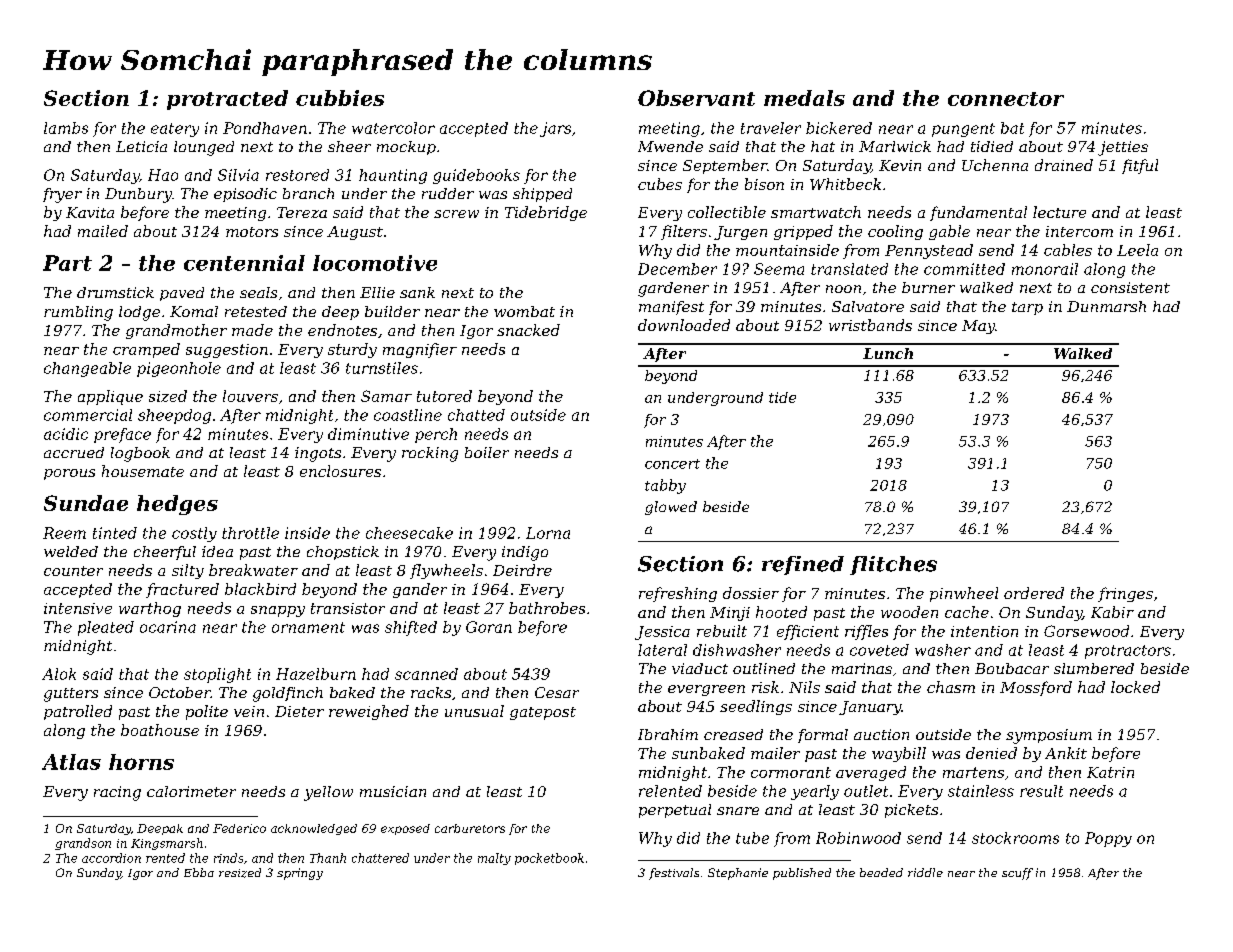 The width and height of the screenshot is (1233, 952). Describe the element at coordinates (228, 858) in the screenshot. I see `rinds` at that location.
